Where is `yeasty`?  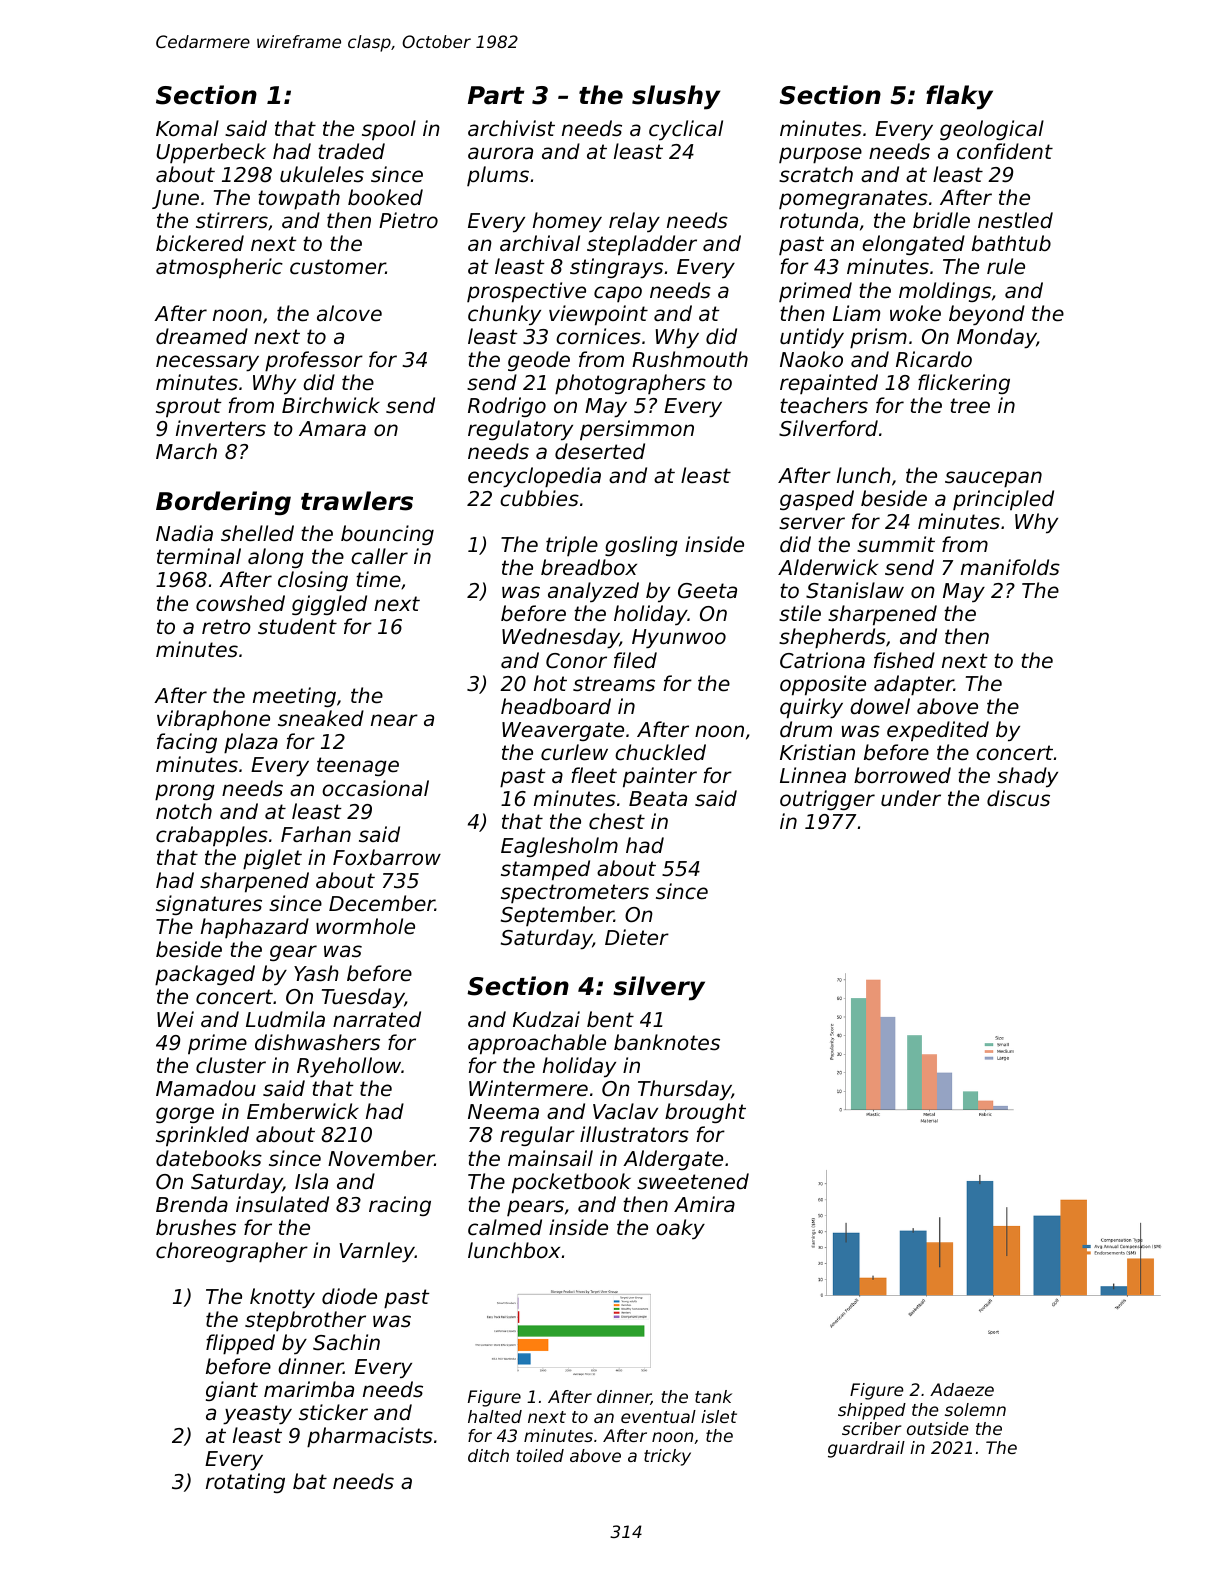
yeasty is located at coordinates (257, 1414).
